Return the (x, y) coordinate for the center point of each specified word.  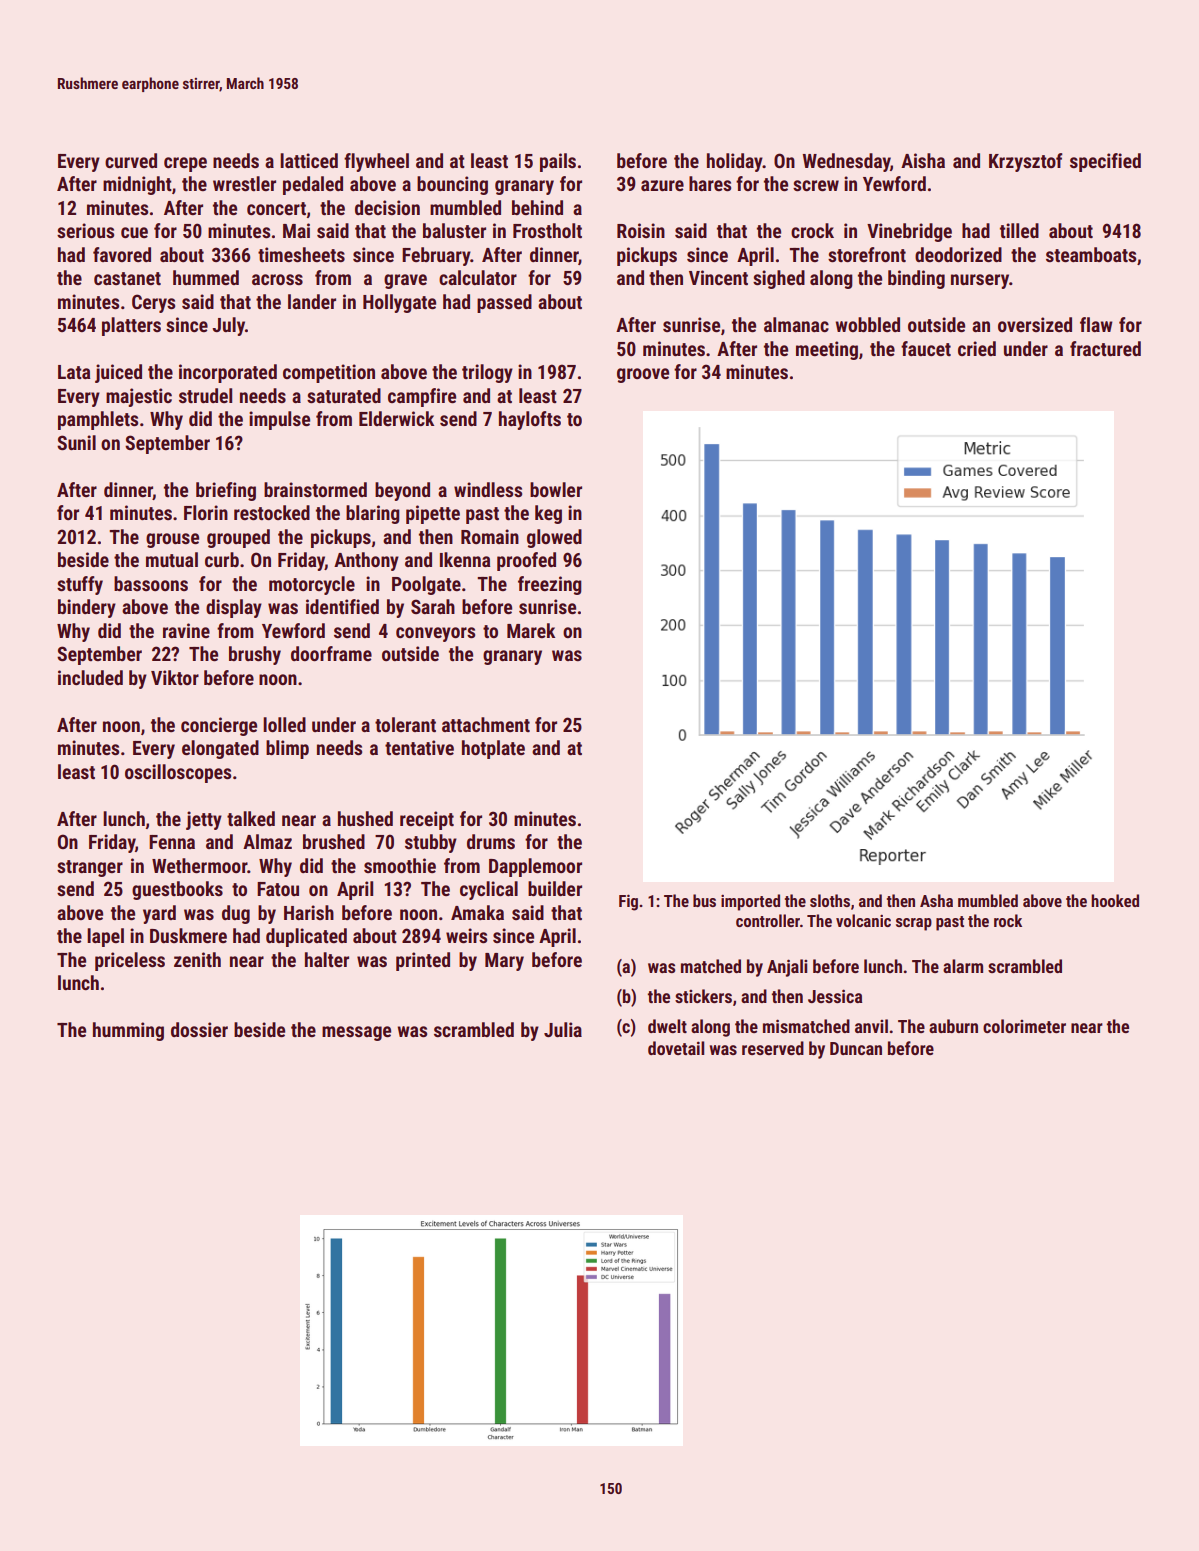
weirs (466, 935)
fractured (1105, 348)
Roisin (641, 230)
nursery (980, 281)
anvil (871, 1026)
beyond (402, 491)
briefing (226, 491)
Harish (309, 912)
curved (131, 160)
